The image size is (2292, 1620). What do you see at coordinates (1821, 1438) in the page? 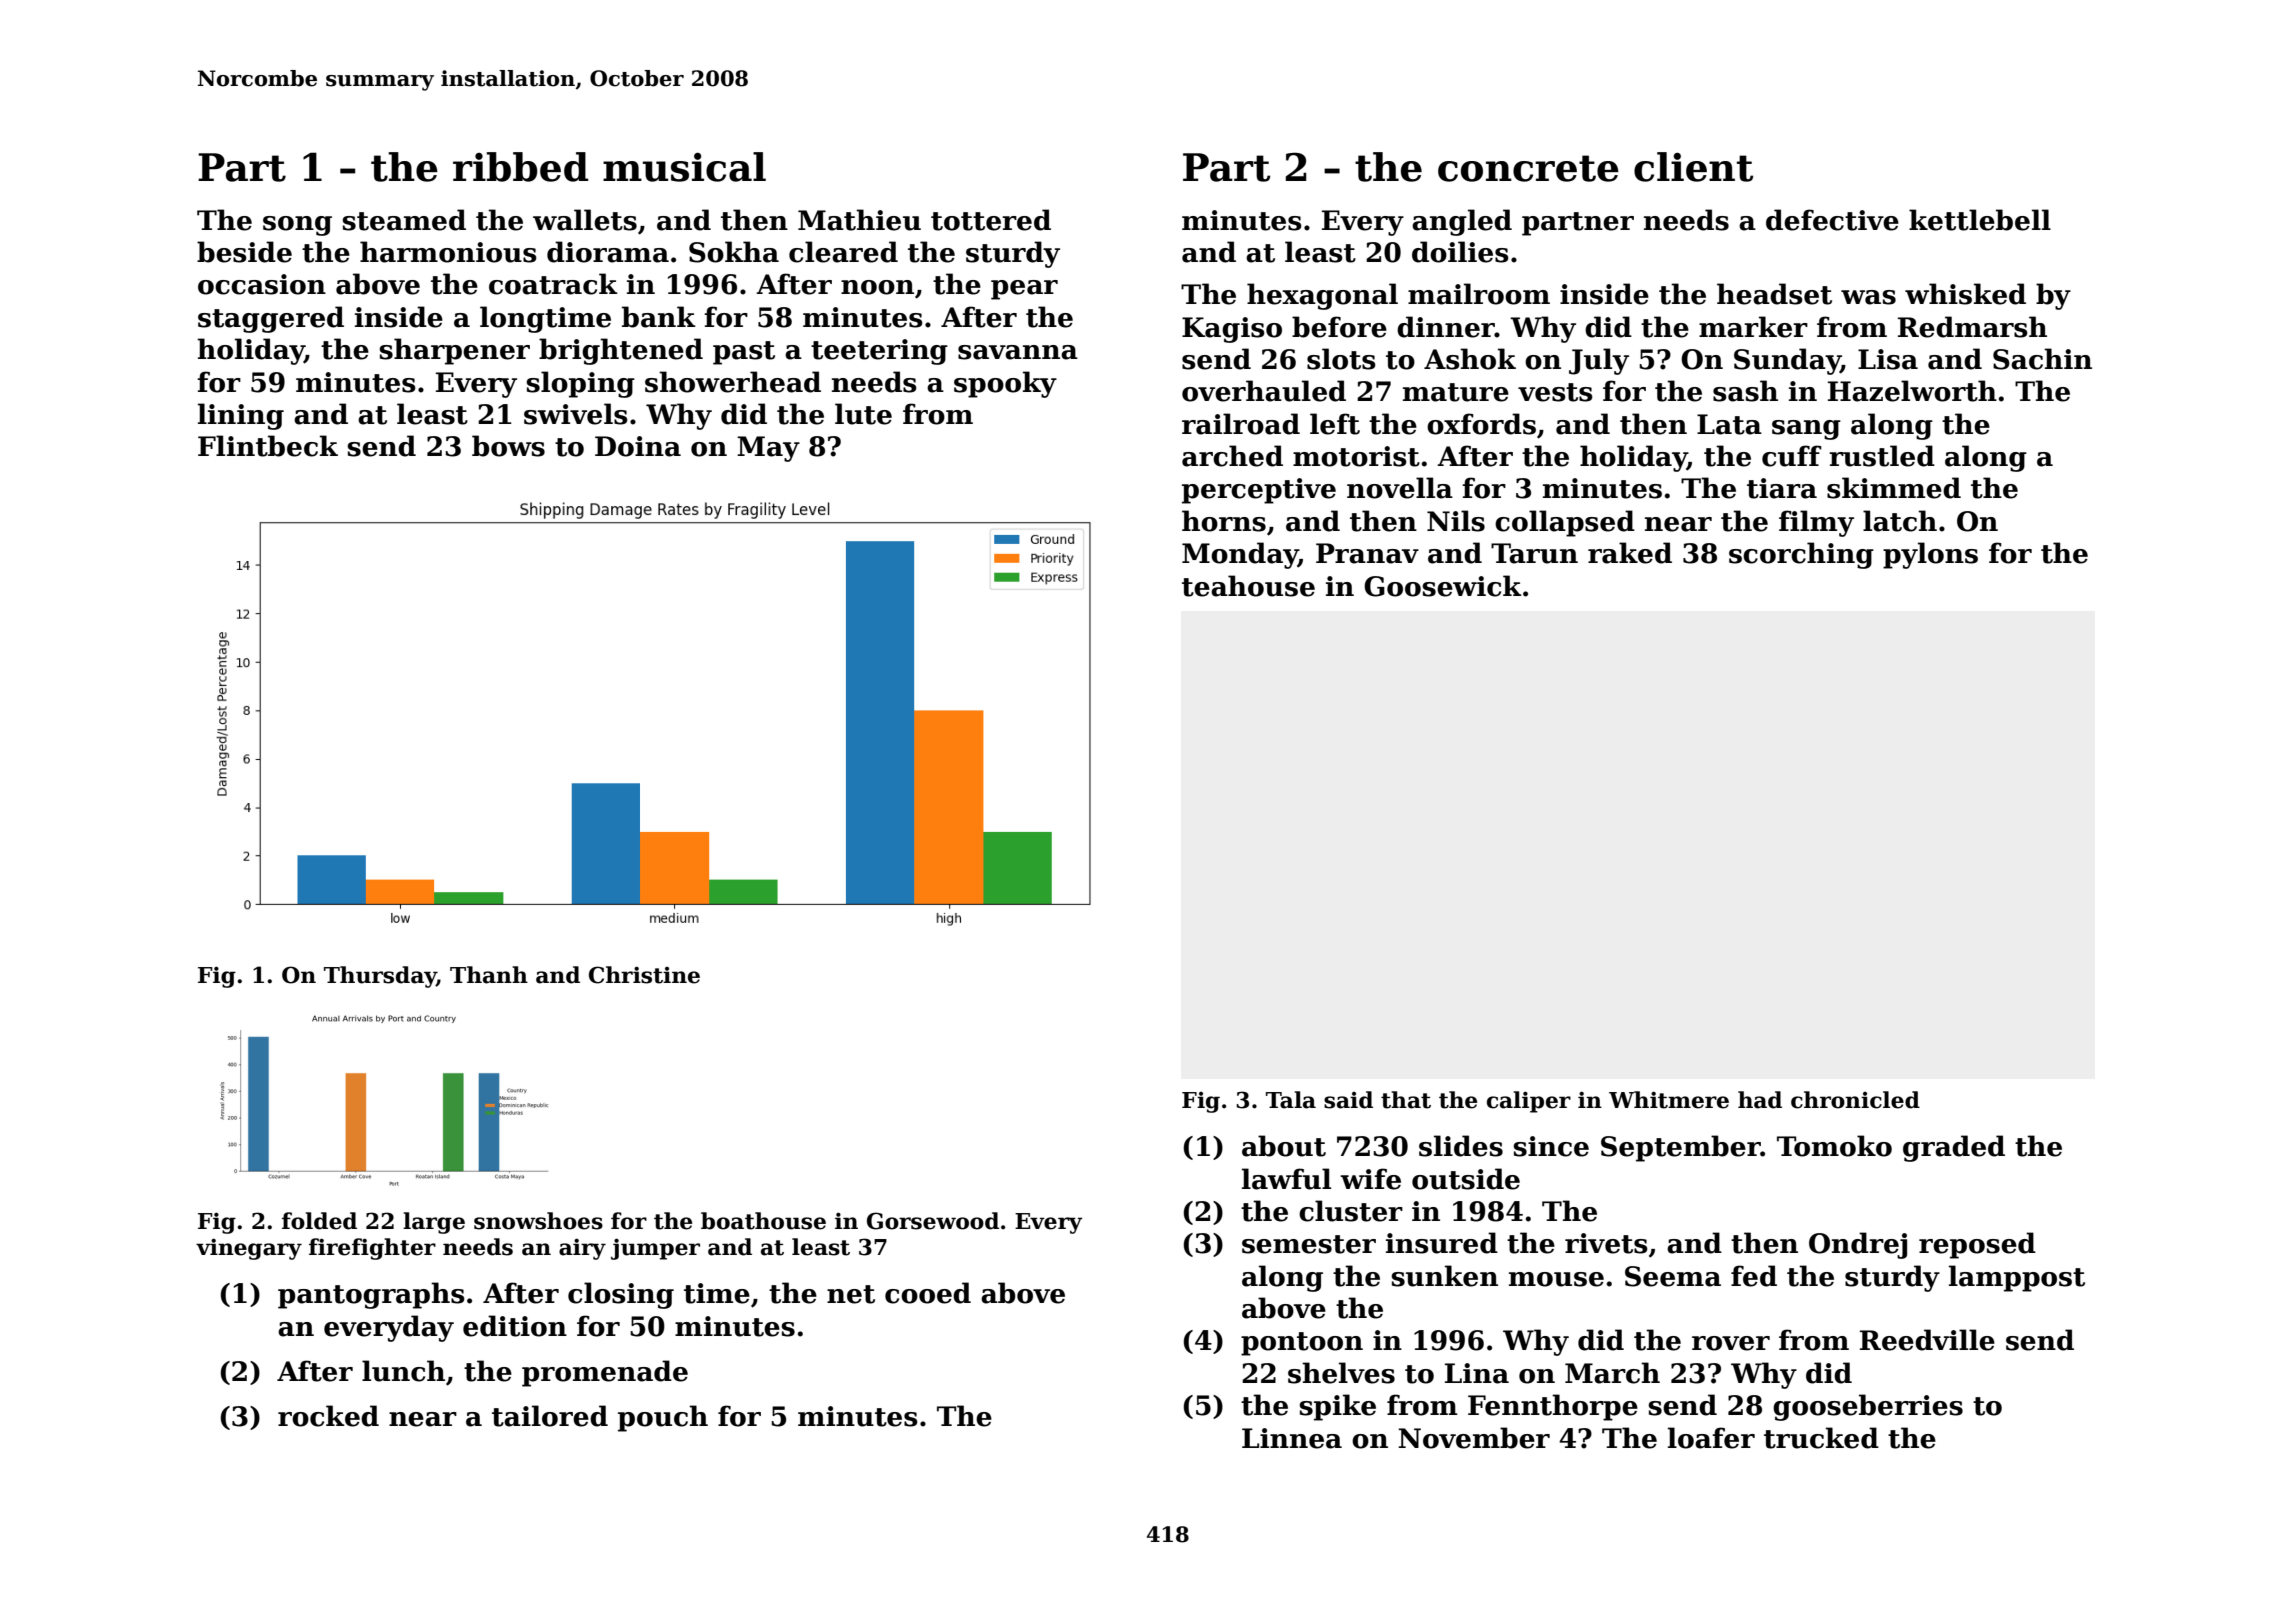
I see `trucked` at bounding box center [1821, 1438].
